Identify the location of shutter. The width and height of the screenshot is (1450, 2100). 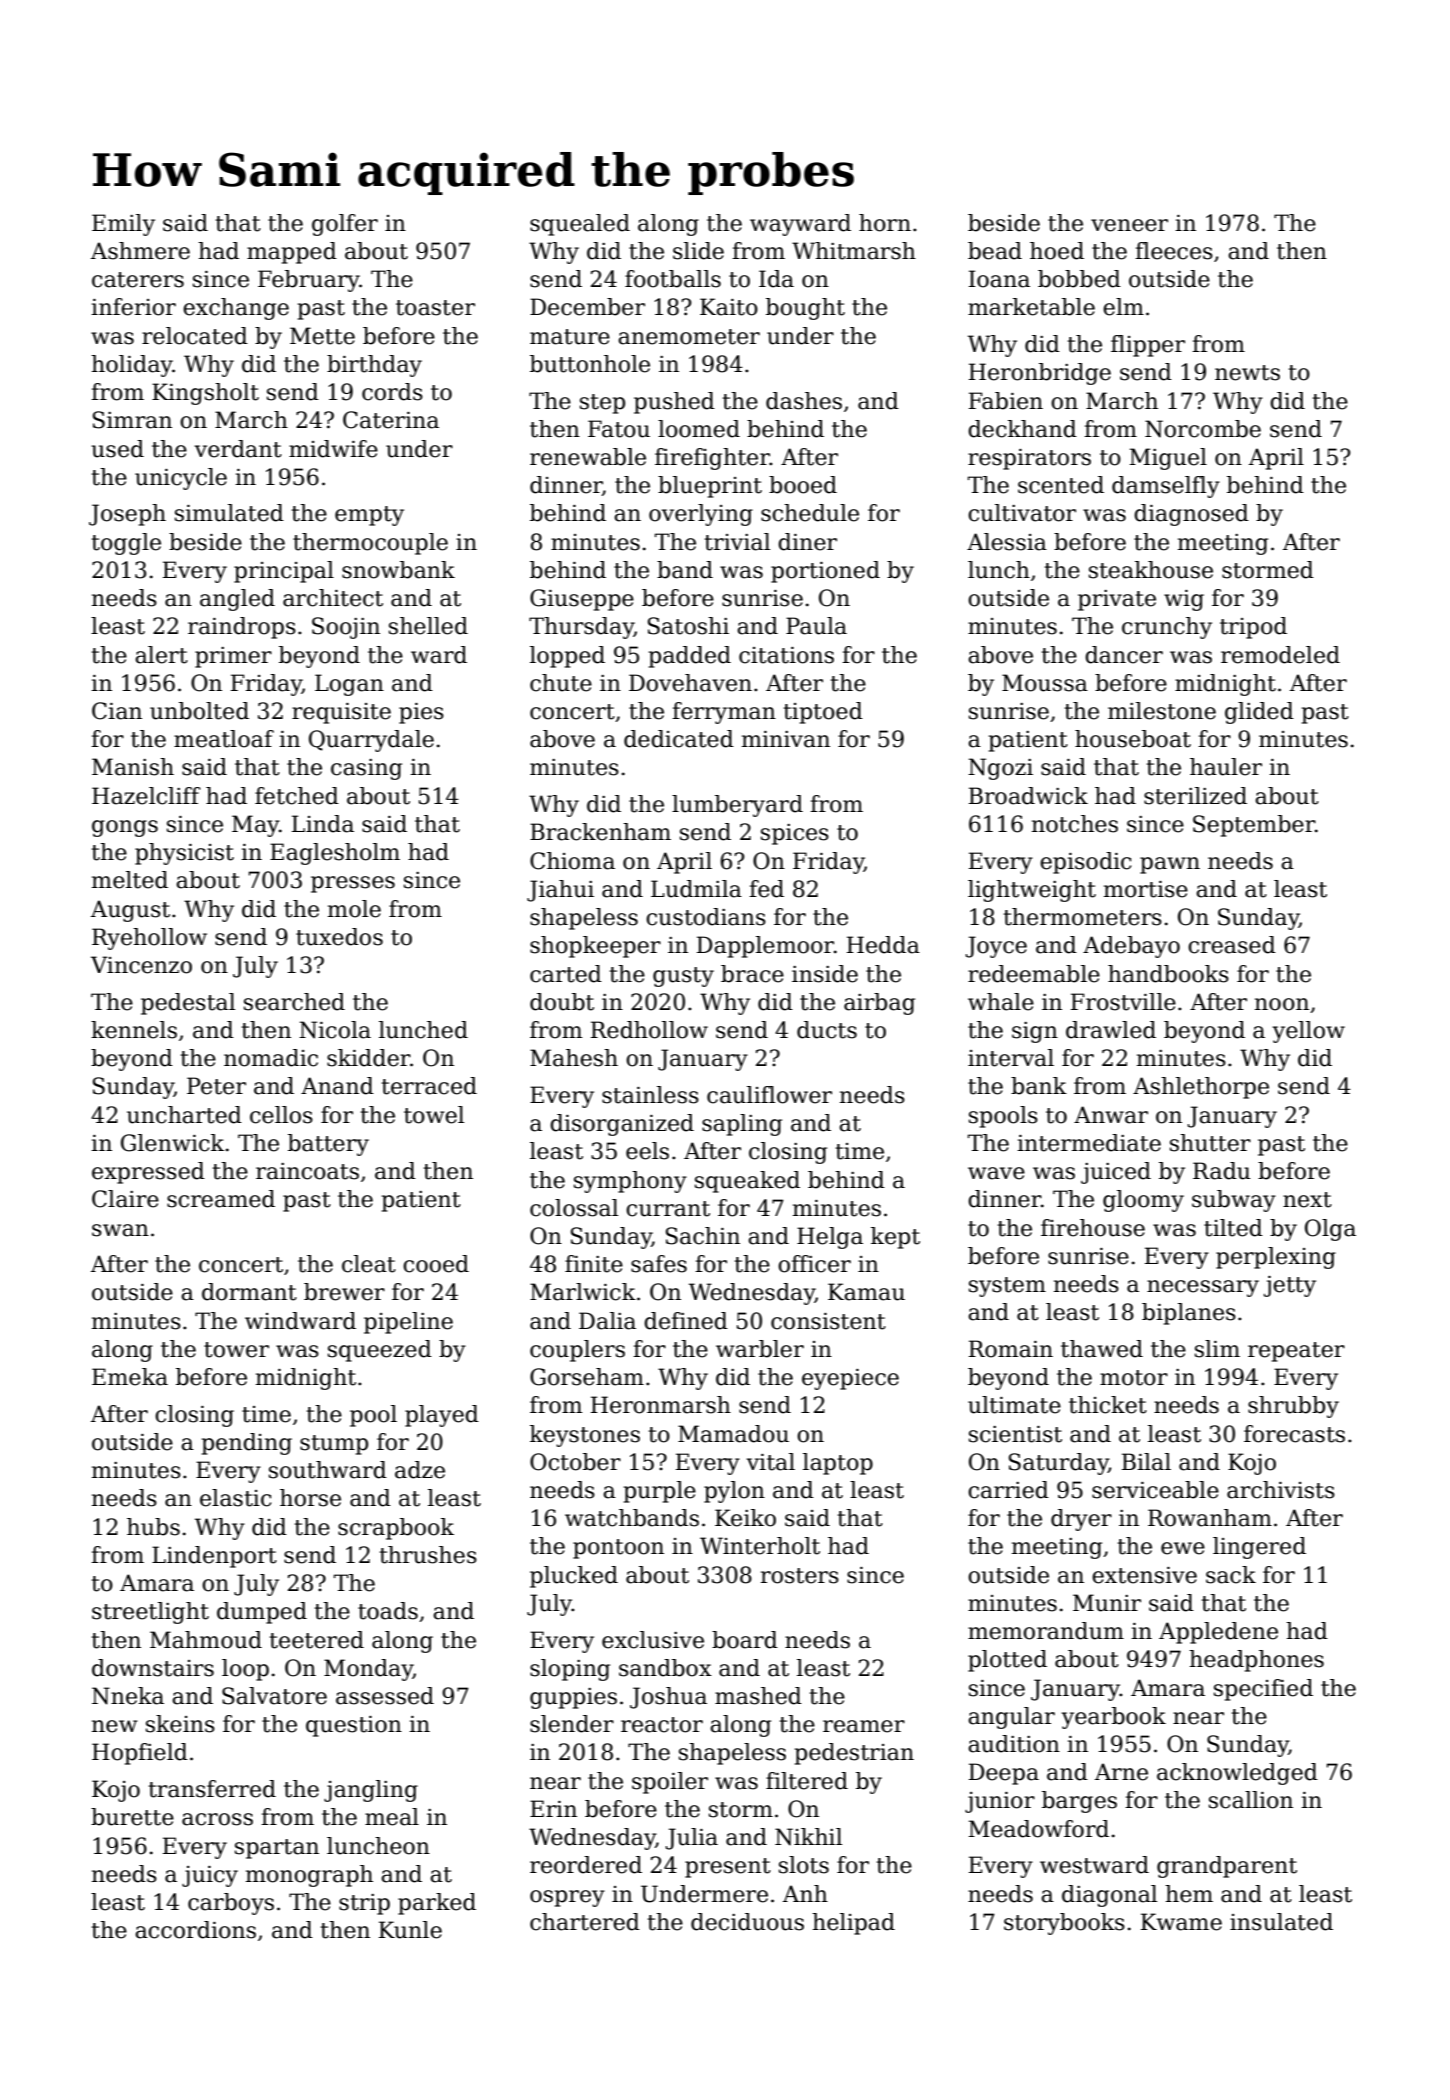
(1210, 1143).
